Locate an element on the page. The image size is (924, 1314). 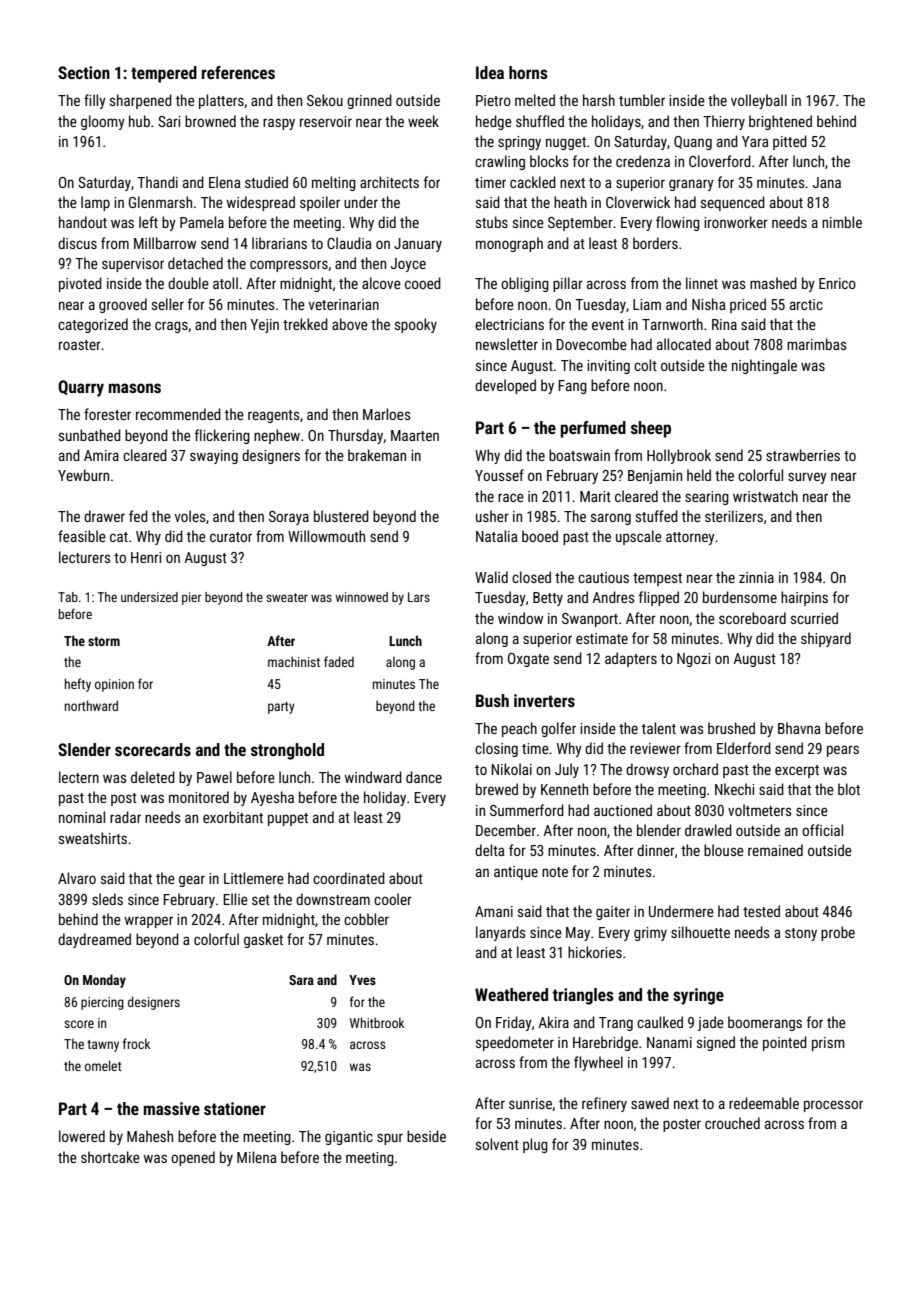
Sara is located at coordinates (301, 980).
